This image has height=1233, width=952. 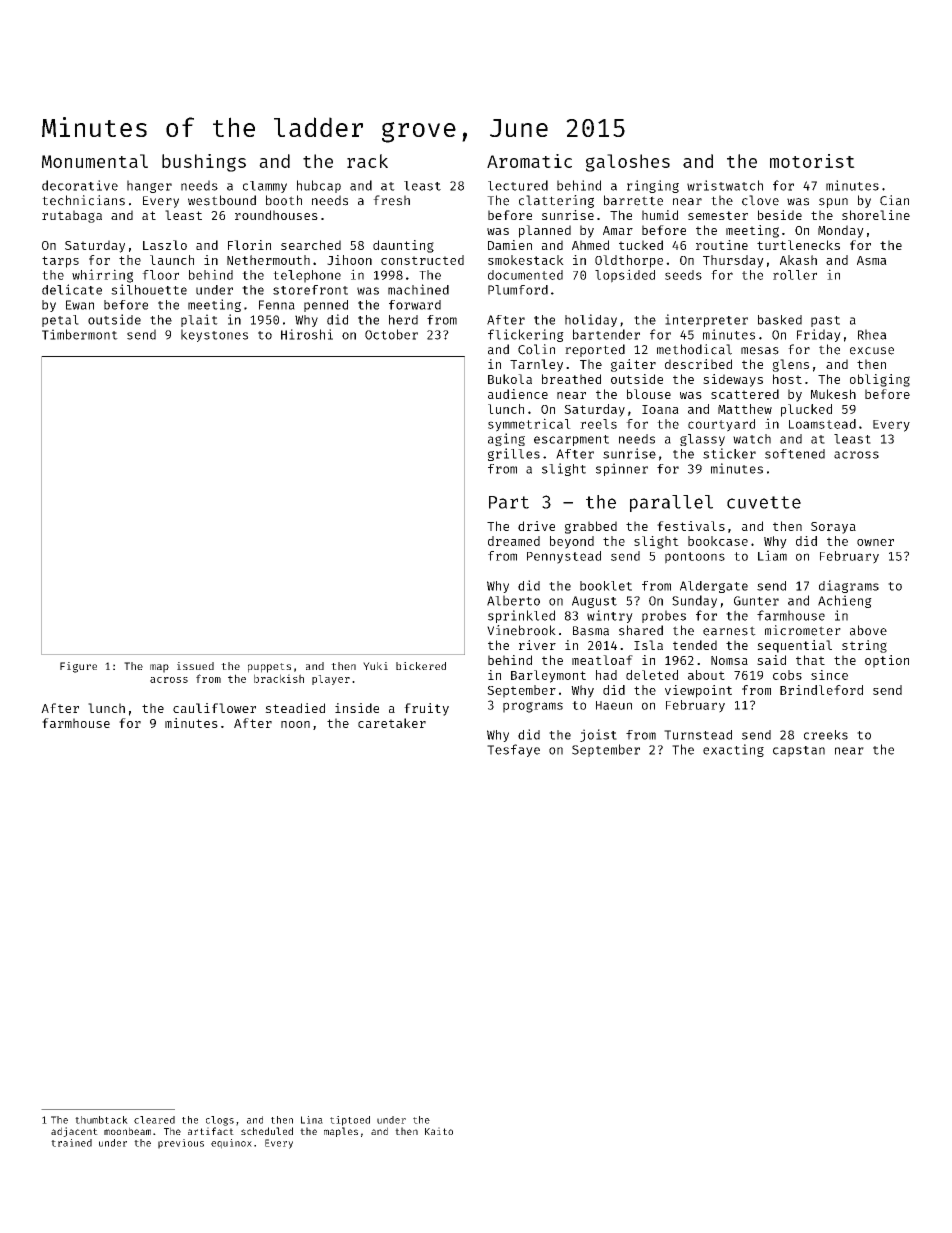 What do you see at coordinates (629, 261) in the image?
I see `Oldthorpe` at bounding box center [629, 261].
